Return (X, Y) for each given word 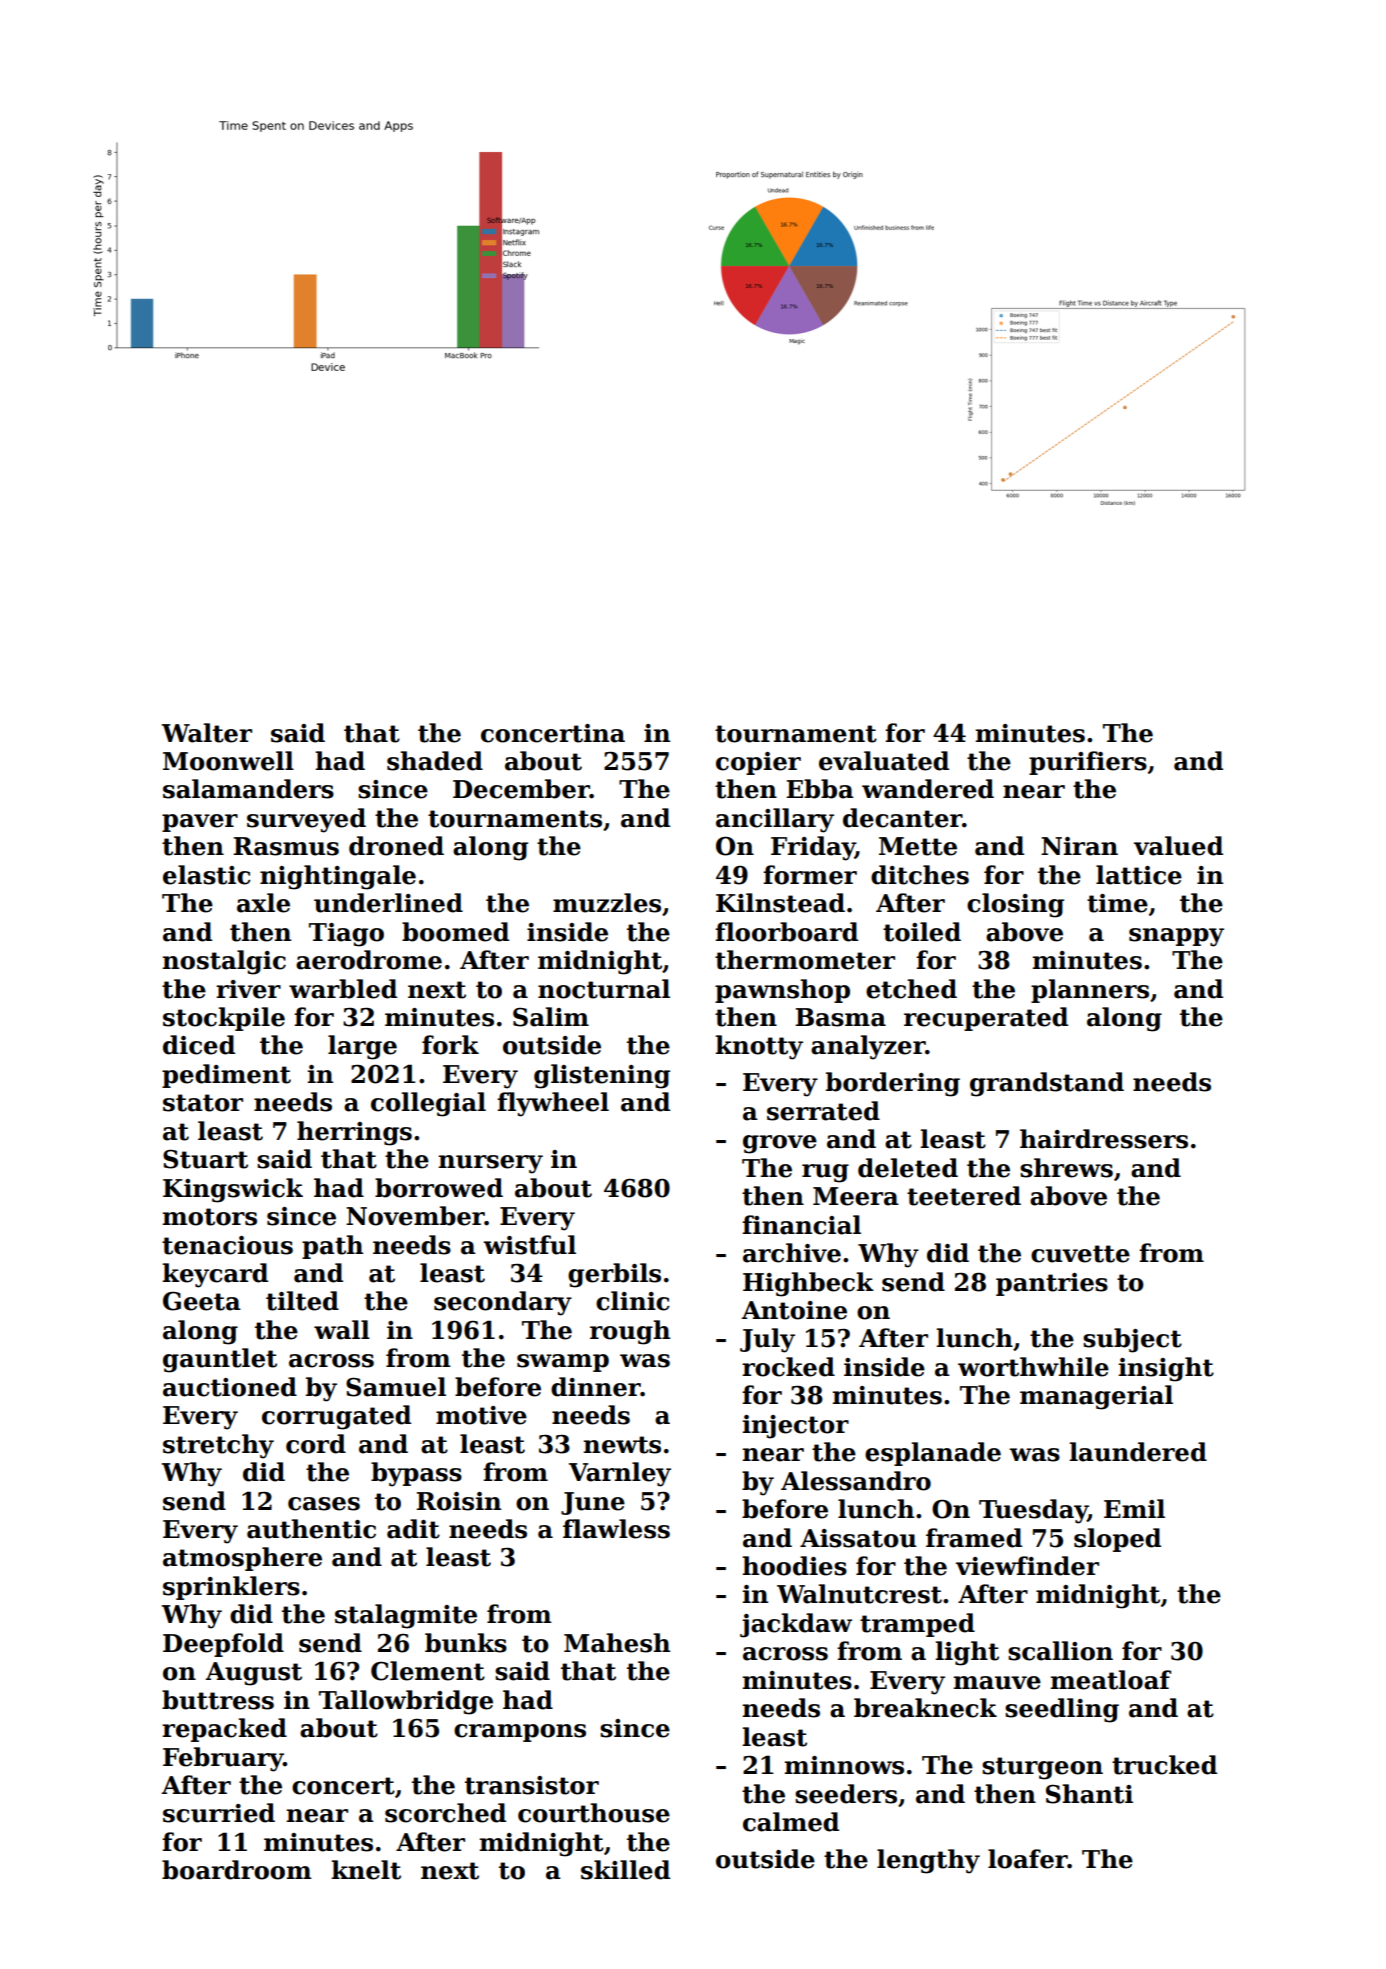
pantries (1052, 1284)
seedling (1062, 1710)
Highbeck (808, 1284)
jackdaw (796, 1625)
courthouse (594, 1813)
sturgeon (1042, 1768)
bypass (416, 1474)
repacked (224, 1730)
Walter (206, 733)
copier (758, 763)
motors (209, 1217)
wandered (928, 789)
